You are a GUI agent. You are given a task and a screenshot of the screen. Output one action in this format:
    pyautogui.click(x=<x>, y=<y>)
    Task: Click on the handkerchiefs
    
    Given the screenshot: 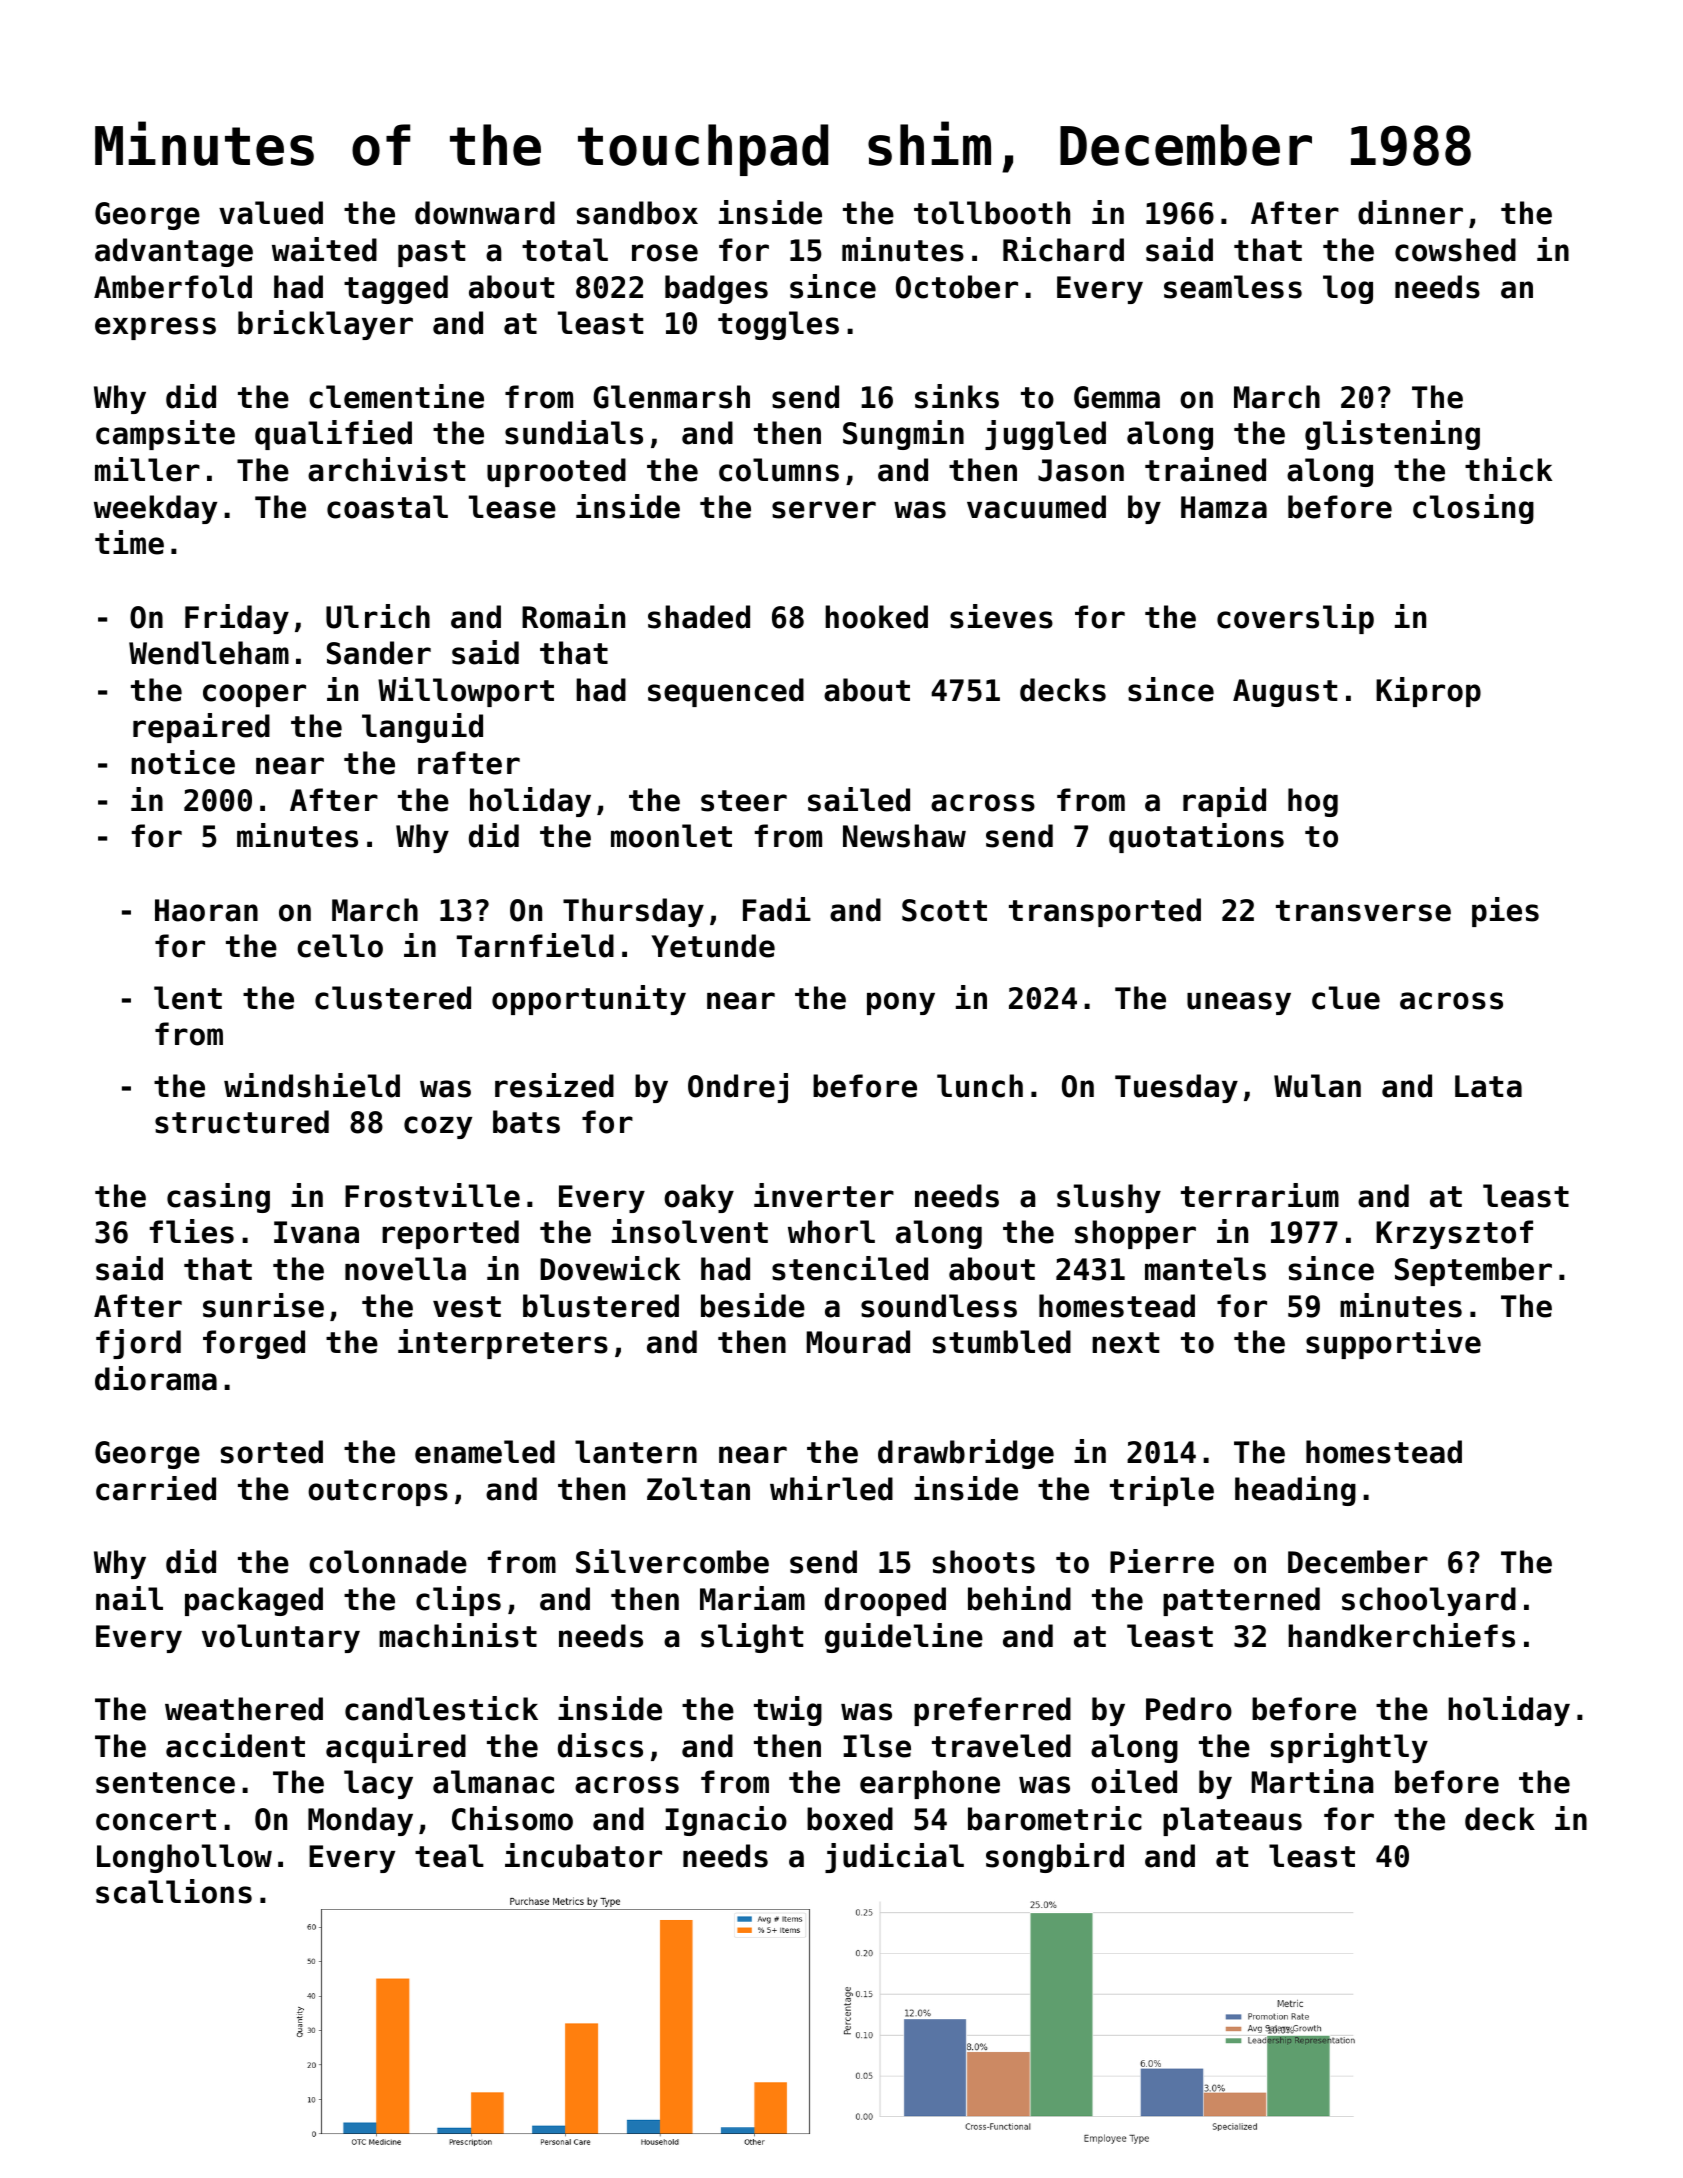 What is the action you would take?
    pyautogui.click(x=1401, y=1635)
